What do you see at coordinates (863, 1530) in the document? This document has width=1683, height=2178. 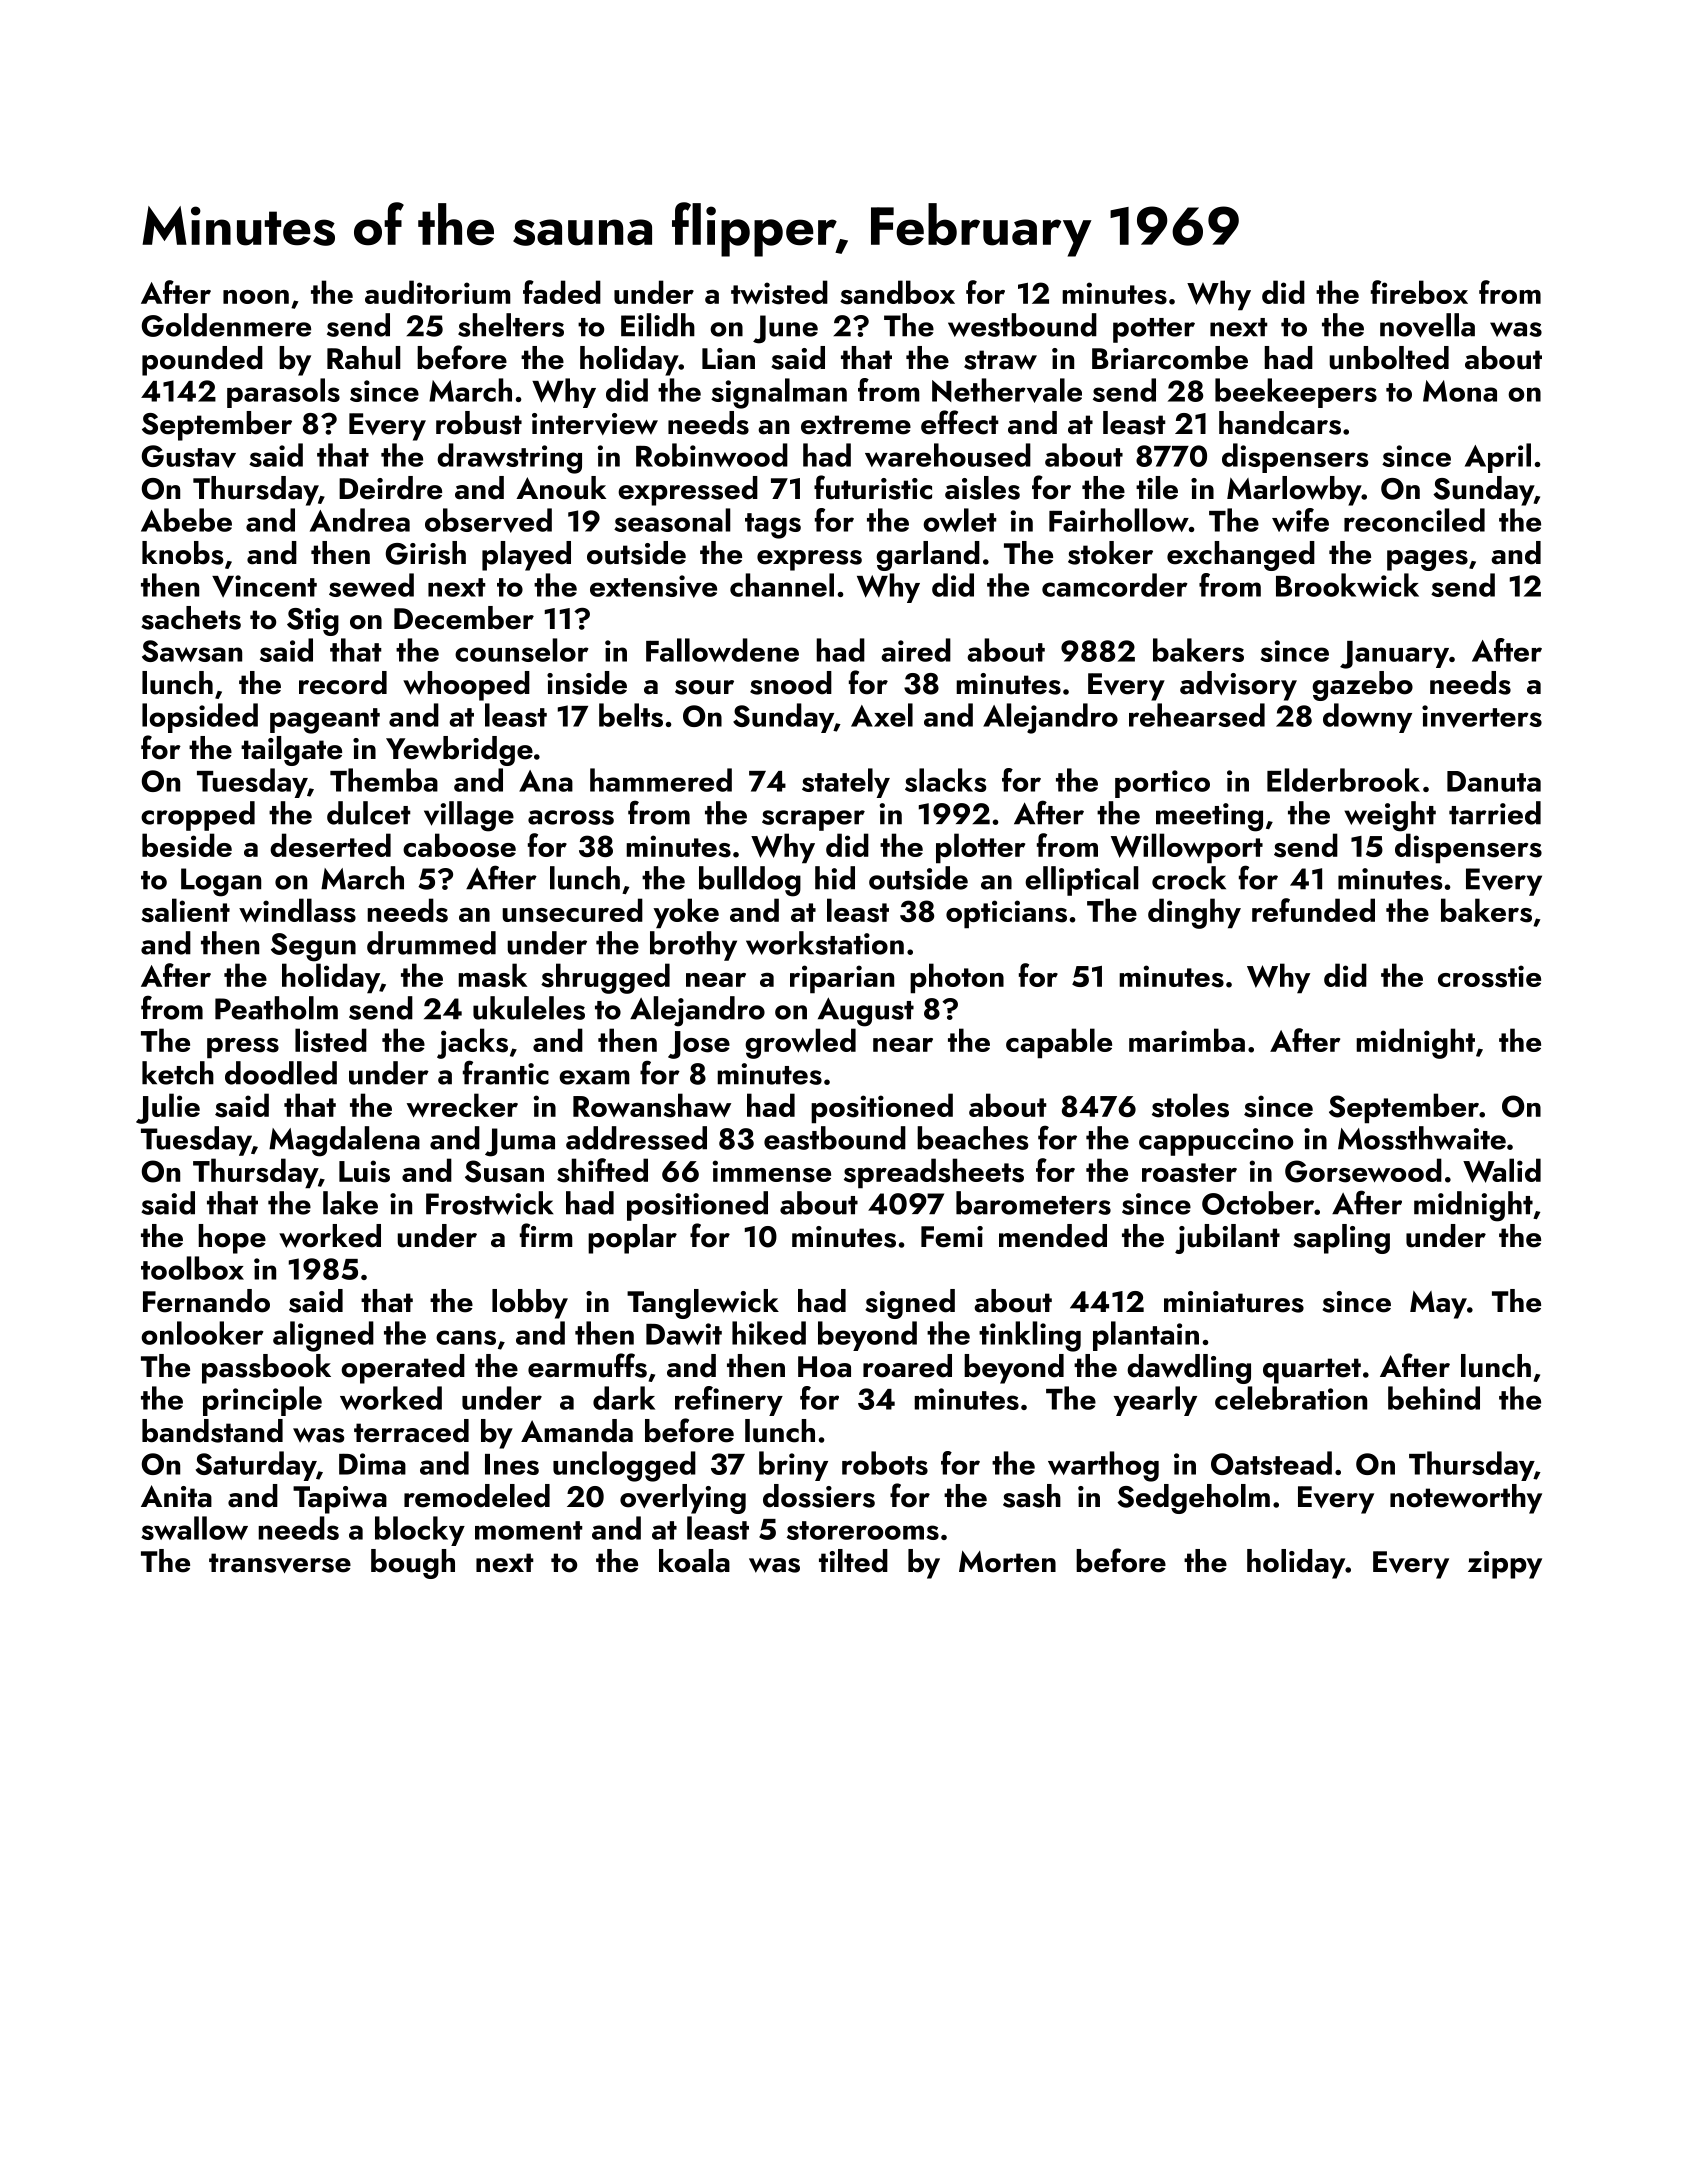 I see `storerooms` at bounding box center [863, 1530].
